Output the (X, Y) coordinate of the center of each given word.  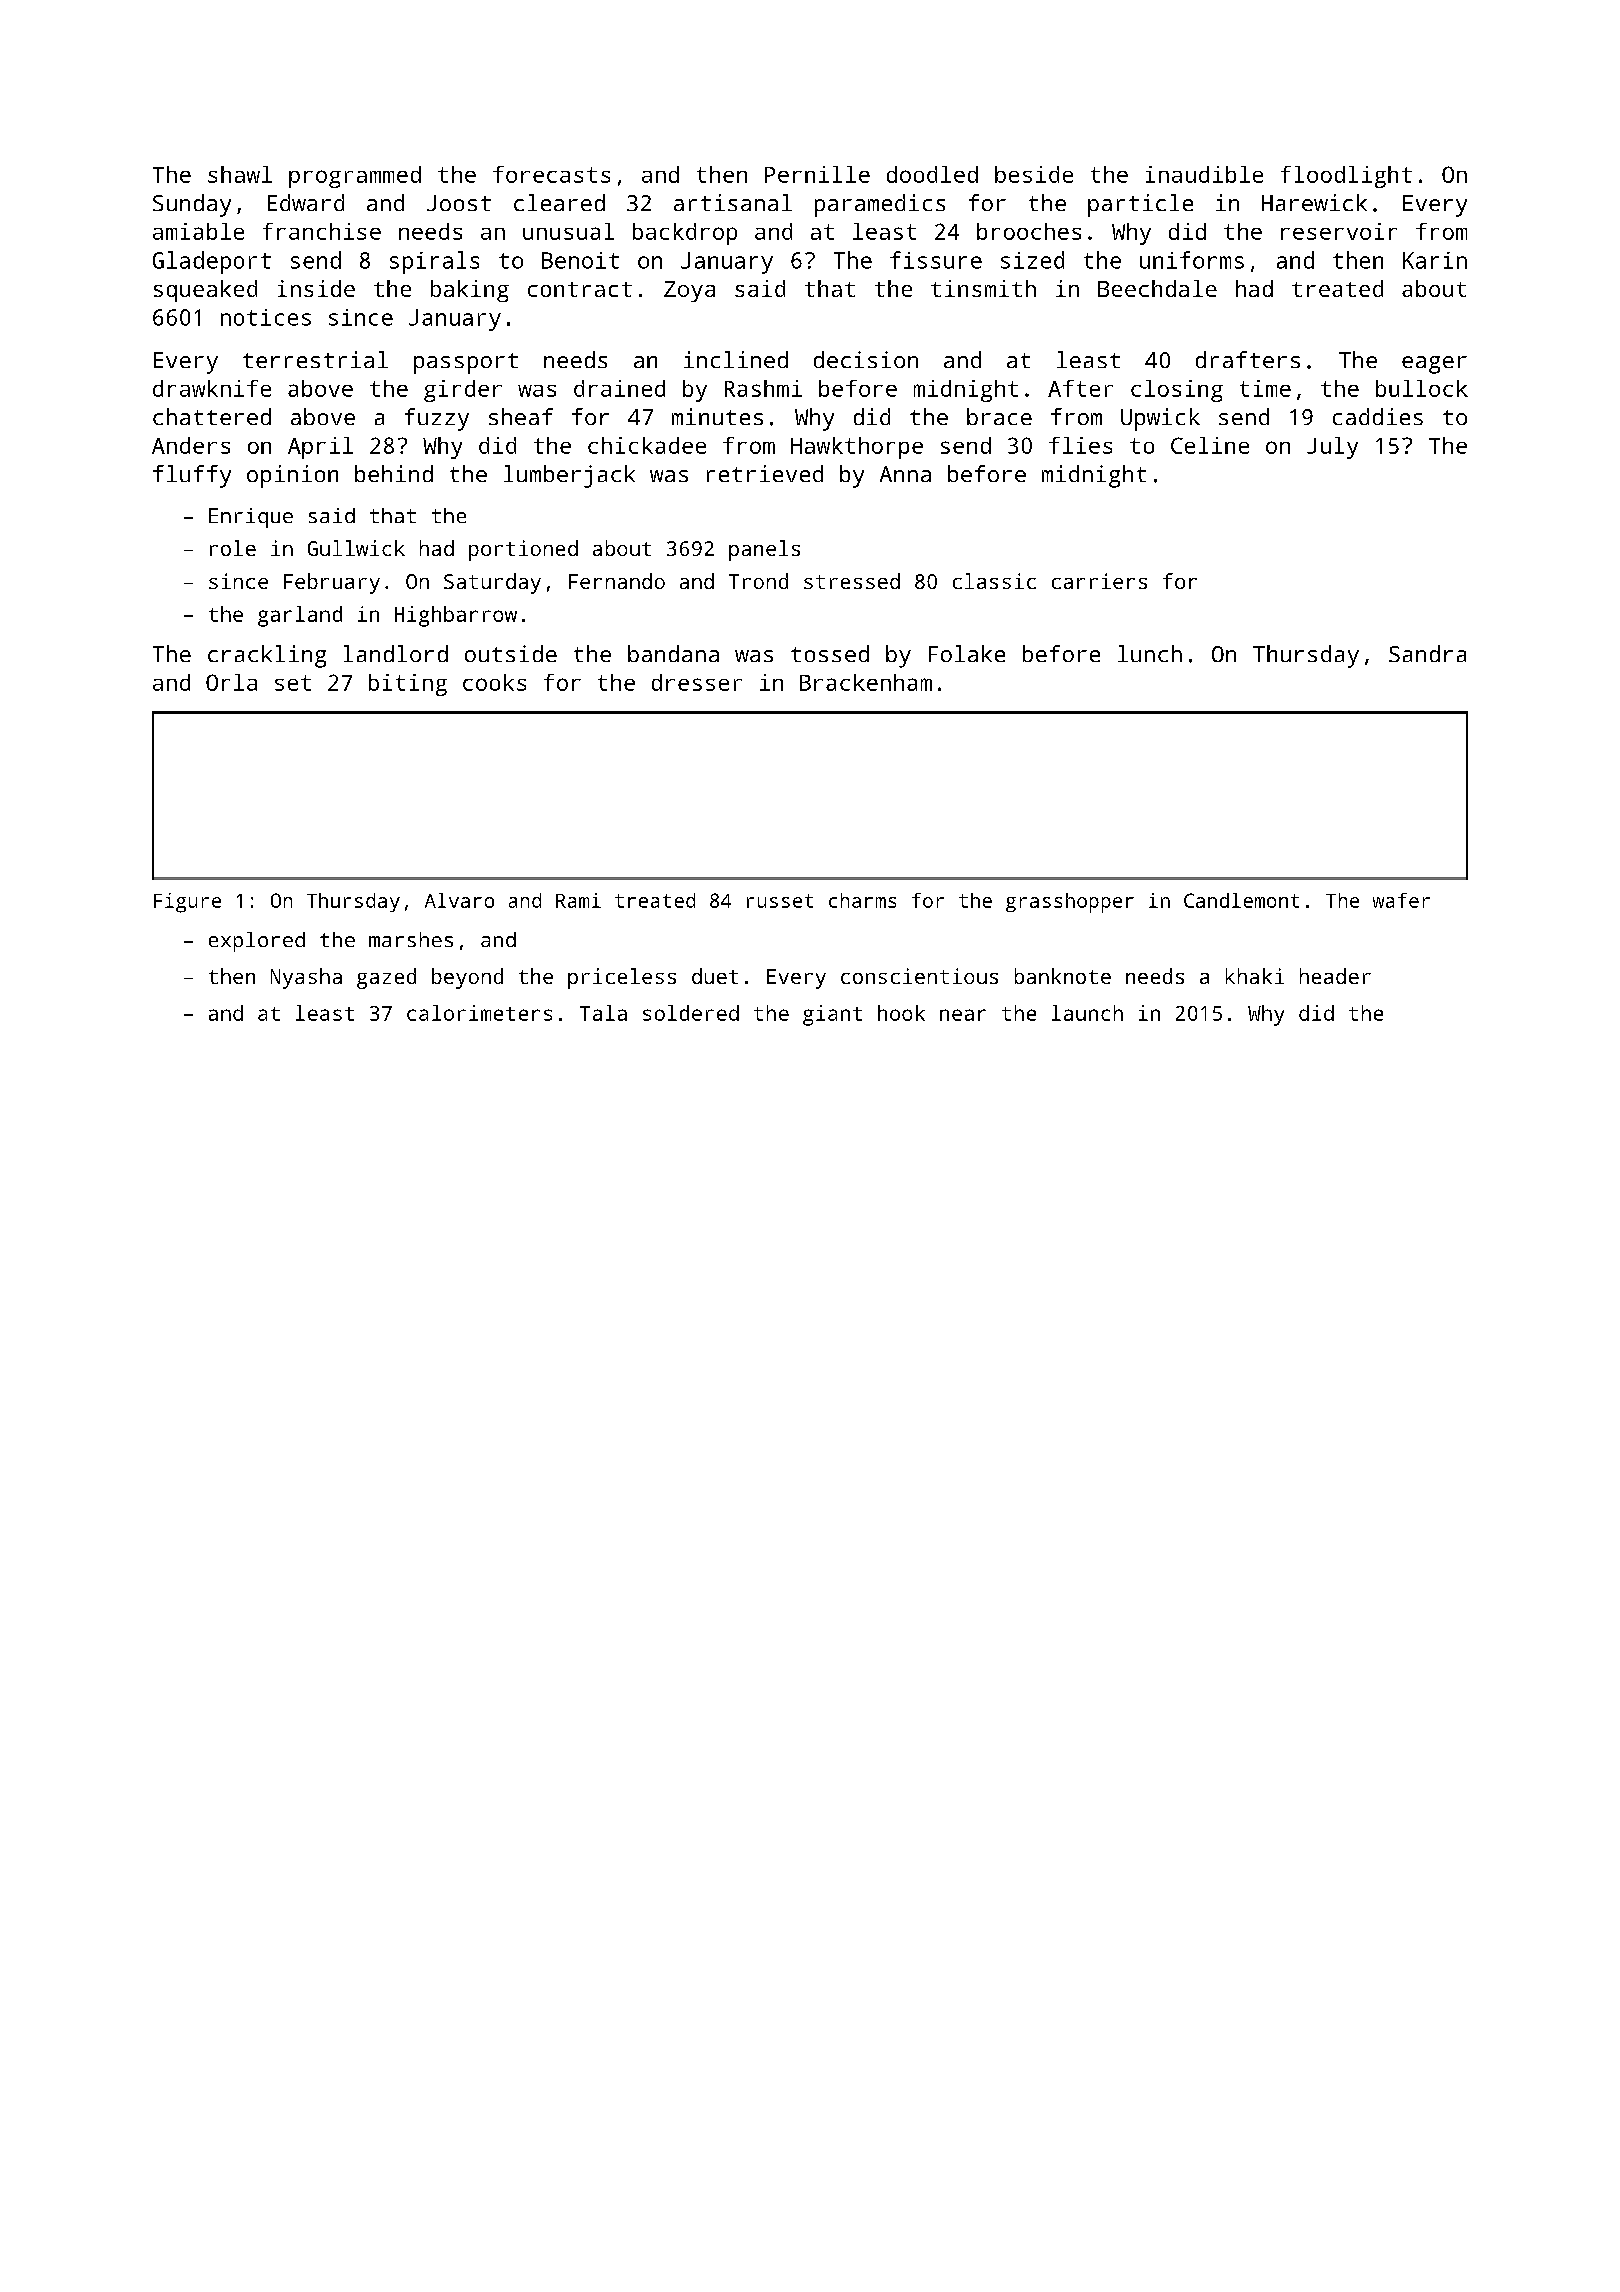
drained (619, 388)
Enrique (251, 518)
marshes (411, 939)
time (1265, 388)
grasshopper (1070, 903)
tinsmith (983, 288)
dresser (697, 682)
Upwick (1160, 419)
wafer (1401, 900)
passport (466, 363)
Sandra (1427, 653)
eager (1434, 365)
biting (408, 685)
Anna (905, 474)
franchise (322, 231)
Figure (187, 903)
